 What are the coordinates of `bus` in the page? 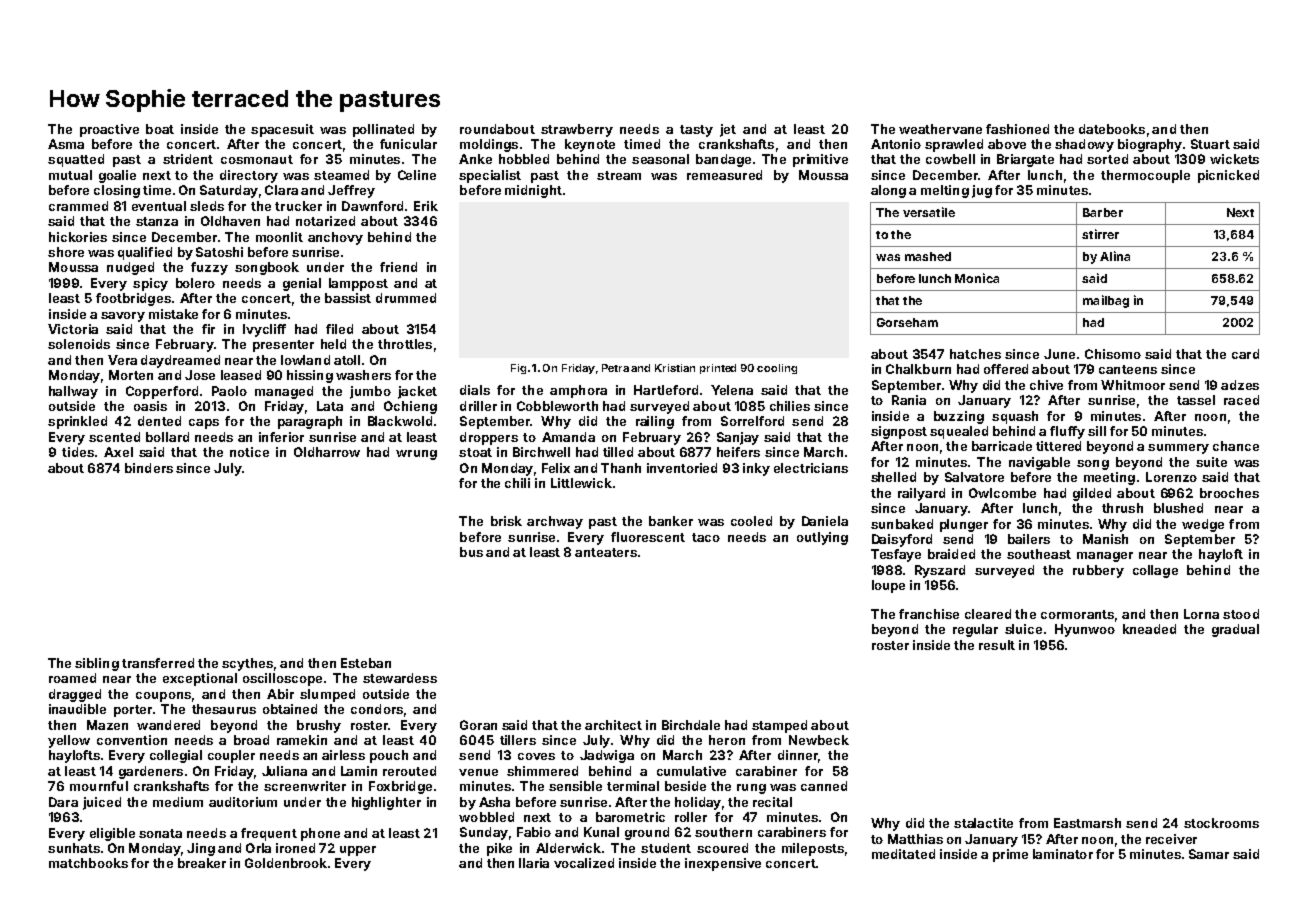 It's located at (471, 552).
